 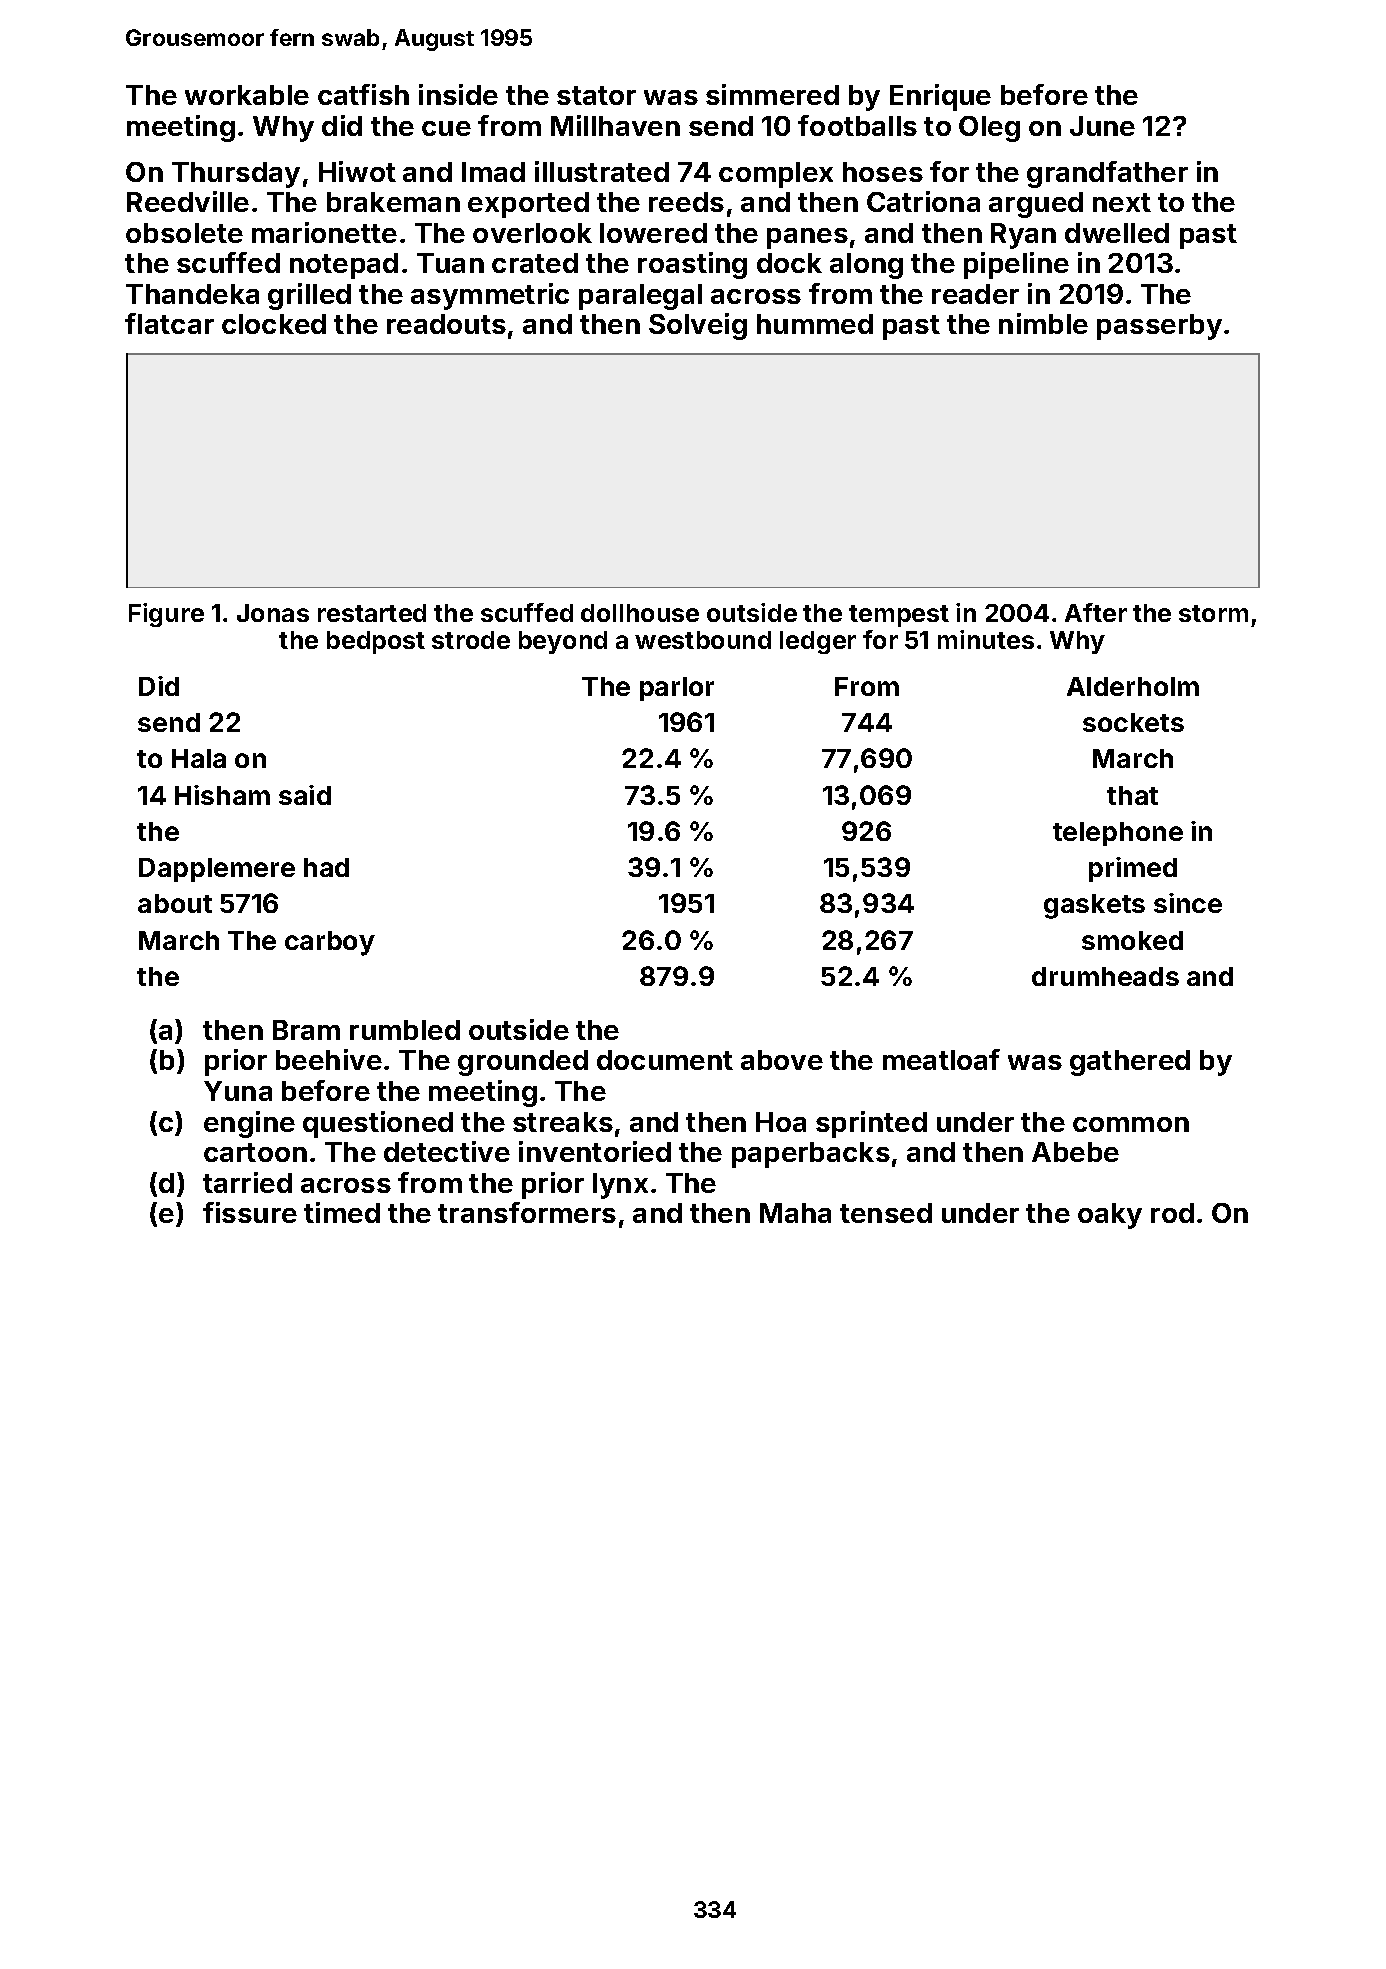 I want to click on passerby, so click(x=1159, y=327).
